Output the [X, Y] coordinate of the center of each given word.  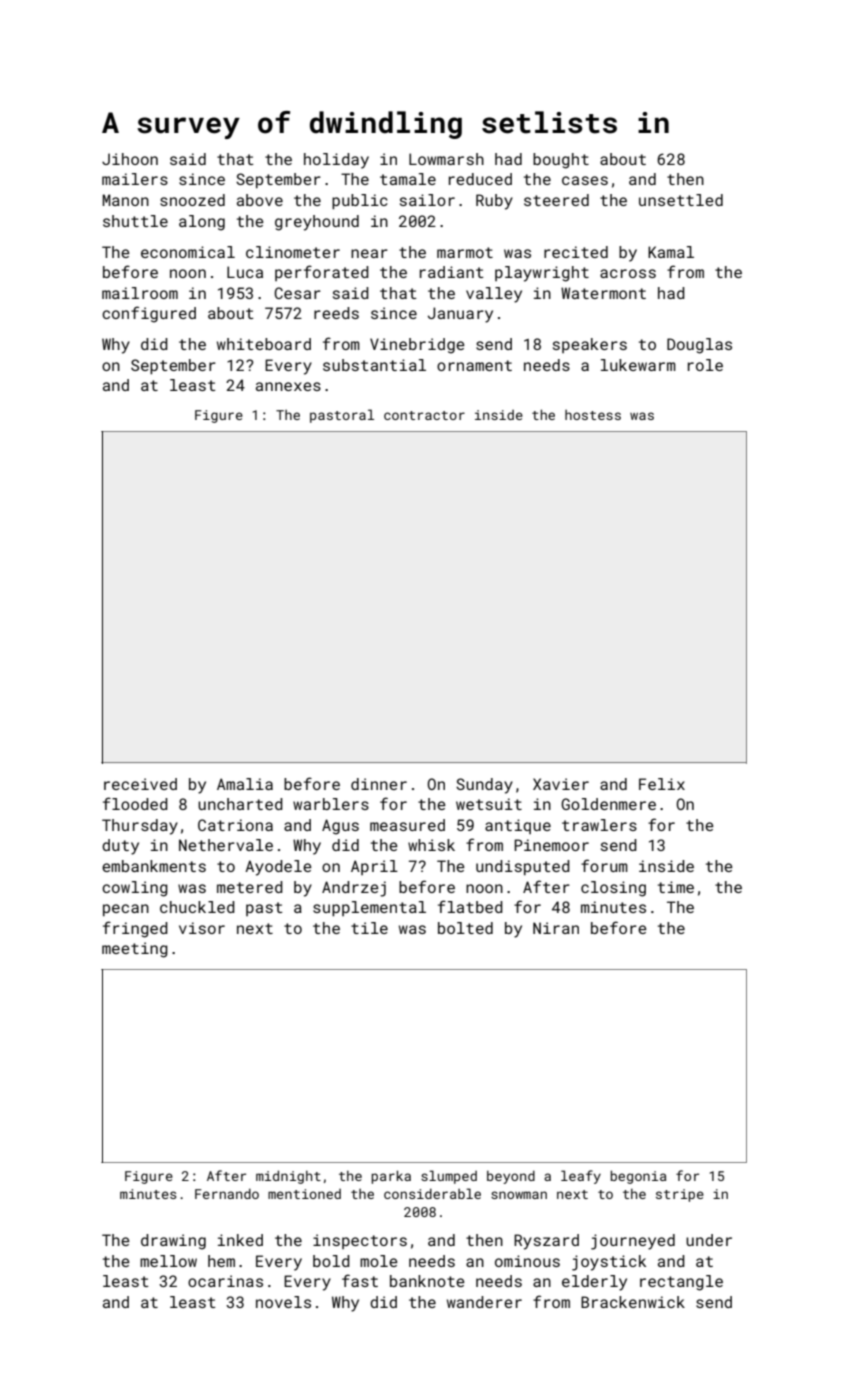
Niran [556, 928]
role [705, 365]
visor [202, 928]
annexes [288, 386]
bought [561, 161]
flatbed [470, 906]
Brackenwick [633, 1302]
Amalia [245, 784]
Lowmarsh [446, 159]
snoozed [192, 200]
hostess [593, 415]
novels [283, 1302]
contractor [424, 415]
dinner [379, 784]
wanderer [484, 1302]
